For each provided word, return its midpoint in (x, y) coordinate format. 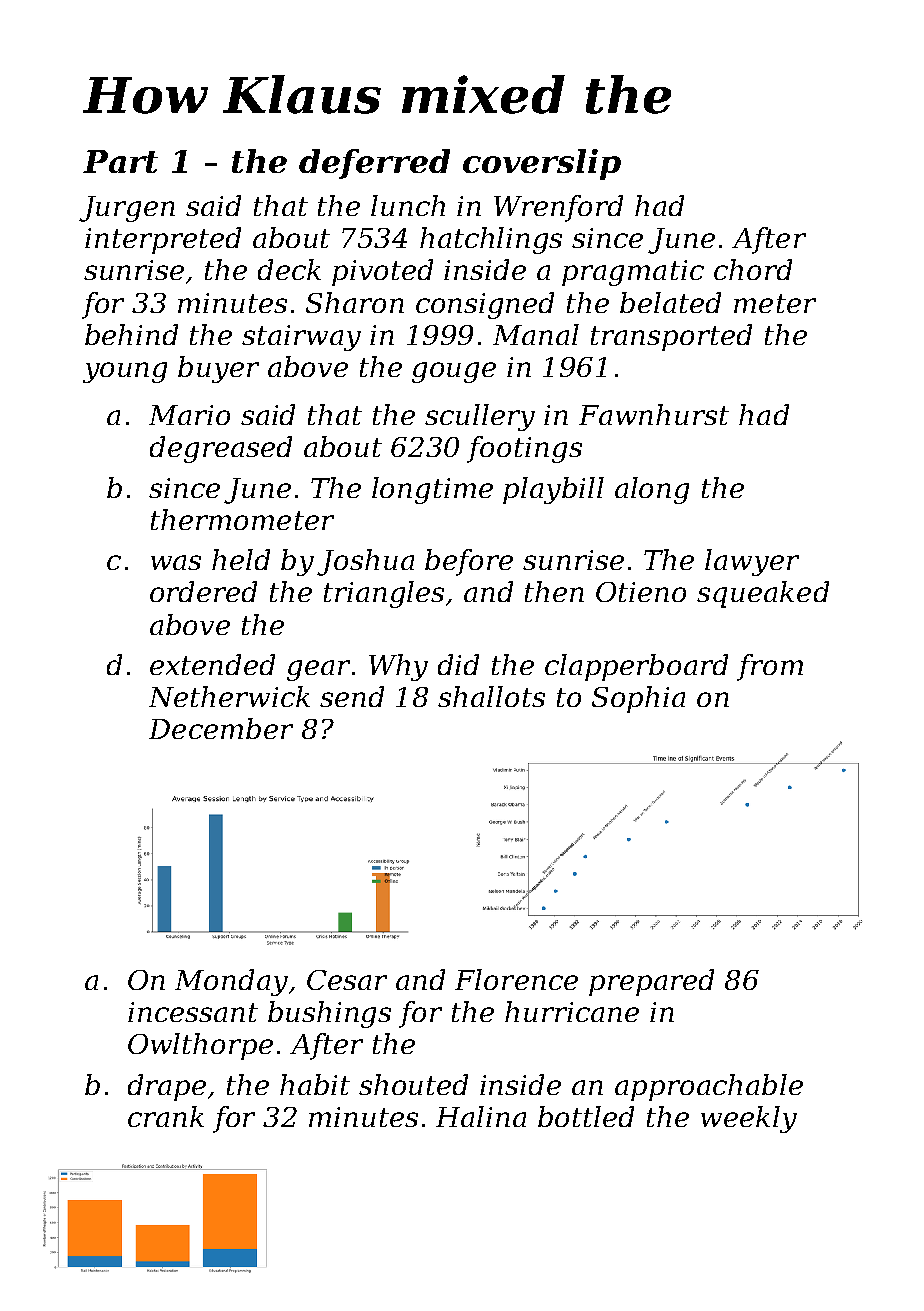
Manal (536, 334)
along (652, 490)
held (241, 559)
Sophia (638, 699)
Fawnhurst (654, 414)
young (125, 372)
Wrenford (558, 208)
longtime (432, 490)
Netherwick (229, 696)
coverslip (542, 164)
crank (166, 1116)
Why (398, 667)
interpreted (163, 240)
